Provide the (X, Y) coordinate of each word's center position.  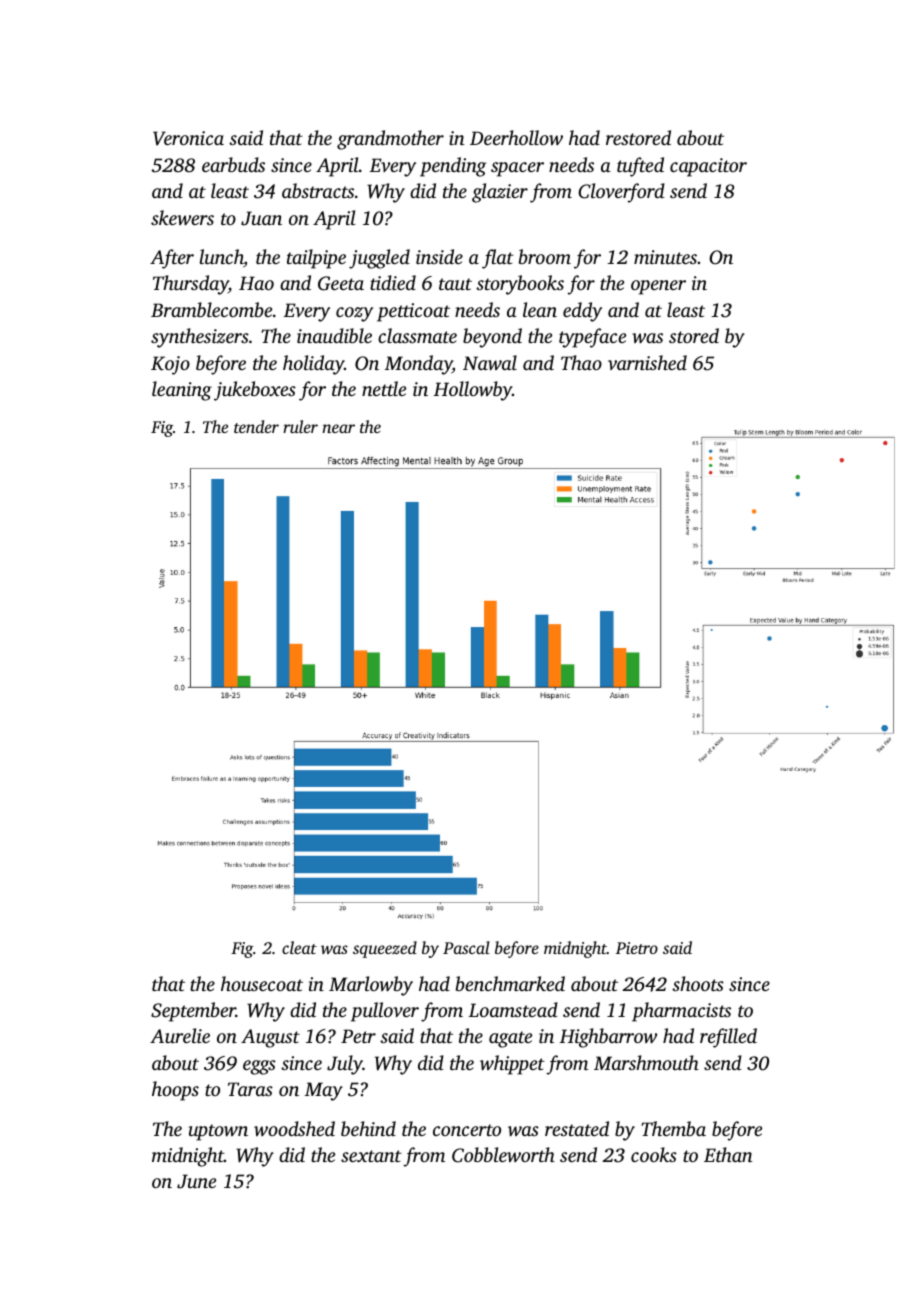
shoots (698, 983)
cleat (299, 947)
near (338, 428)
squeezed (385, 949)
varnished (647, 362)
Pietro (637, 948)
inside (439, 256)
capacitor (708, 167)
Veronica (188, 138)
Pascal (466, 947)
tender (256, 426)
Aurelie (180, 1035)
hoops (175, 1091)
